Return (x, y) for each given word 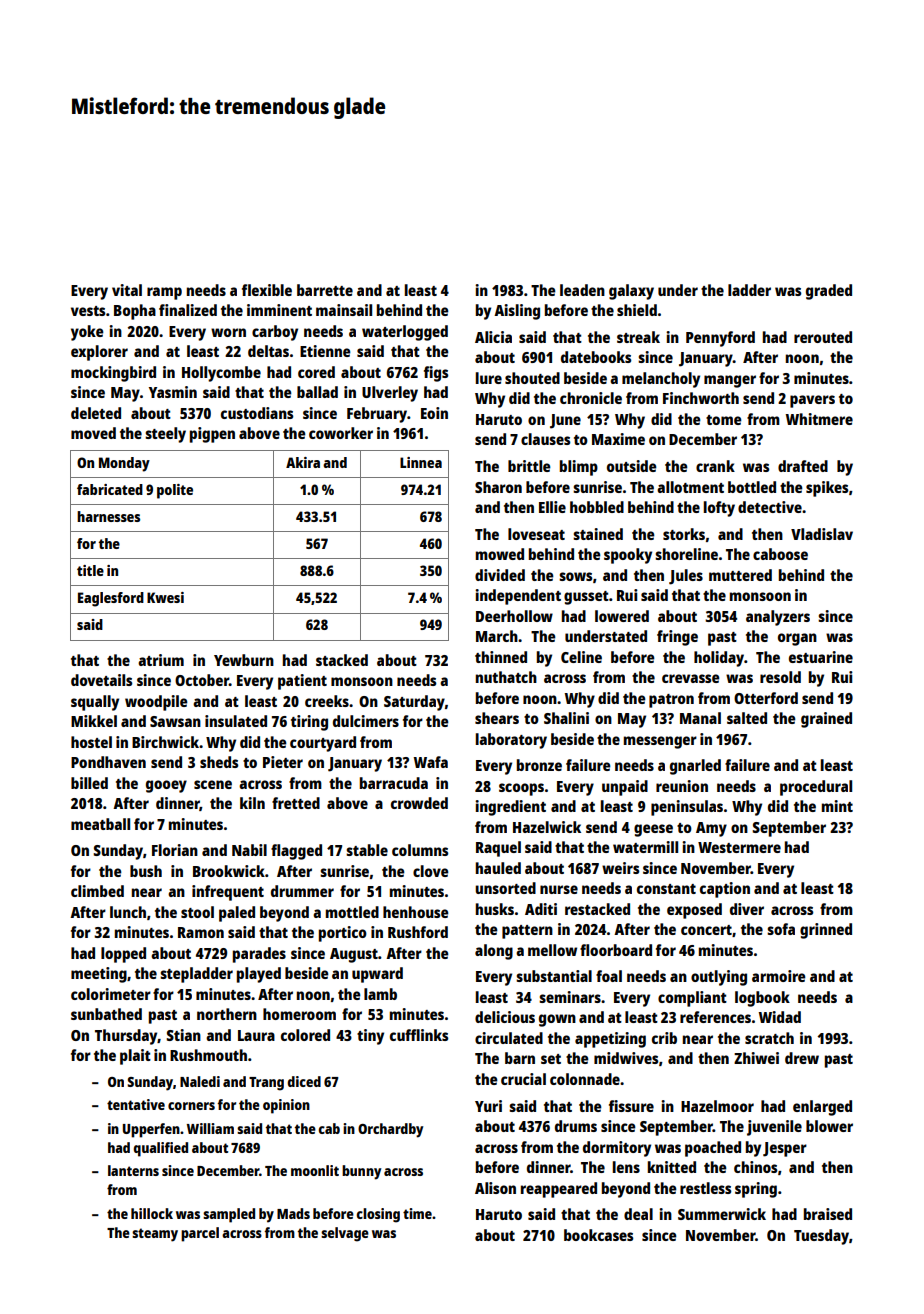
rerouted (823, 337)
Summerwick (722, 1214)
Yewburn (244, 660)
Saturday (414, 703)
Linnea (421, 462)
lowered (622, 616)
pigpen (212, 435)
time (417, 1213)
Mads (293, 1213)
